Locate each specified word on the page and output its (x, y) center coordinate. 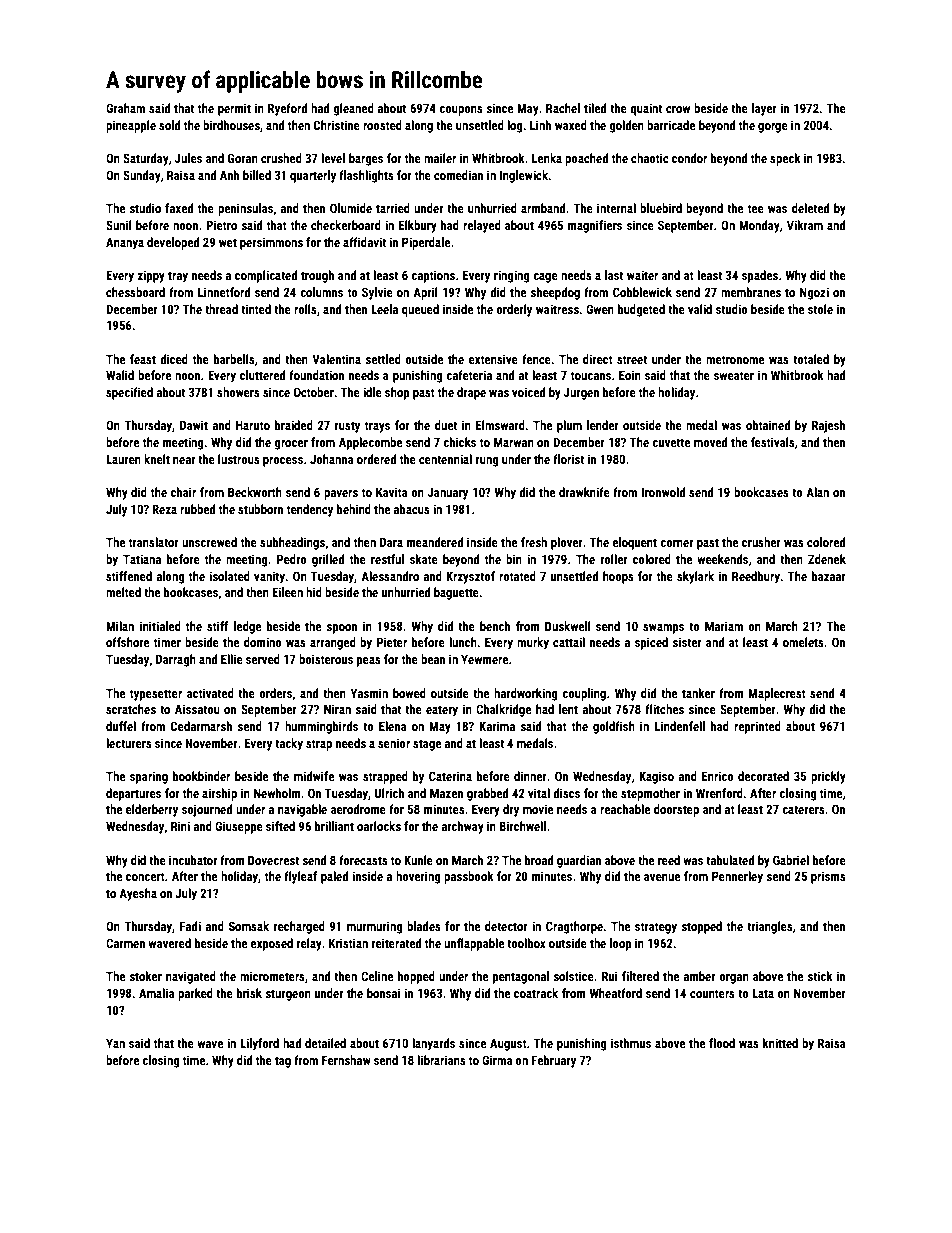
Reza (164, 509)
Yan (115, 1043)
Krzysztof (470, 577)
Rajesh (828, 426)
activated (210, 693)
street (632, 359)
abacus (412, 509)
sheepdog (555, 293)
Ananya (125, 243)
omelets (803, 642)
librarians (441, 1060)
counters (712, 993)
